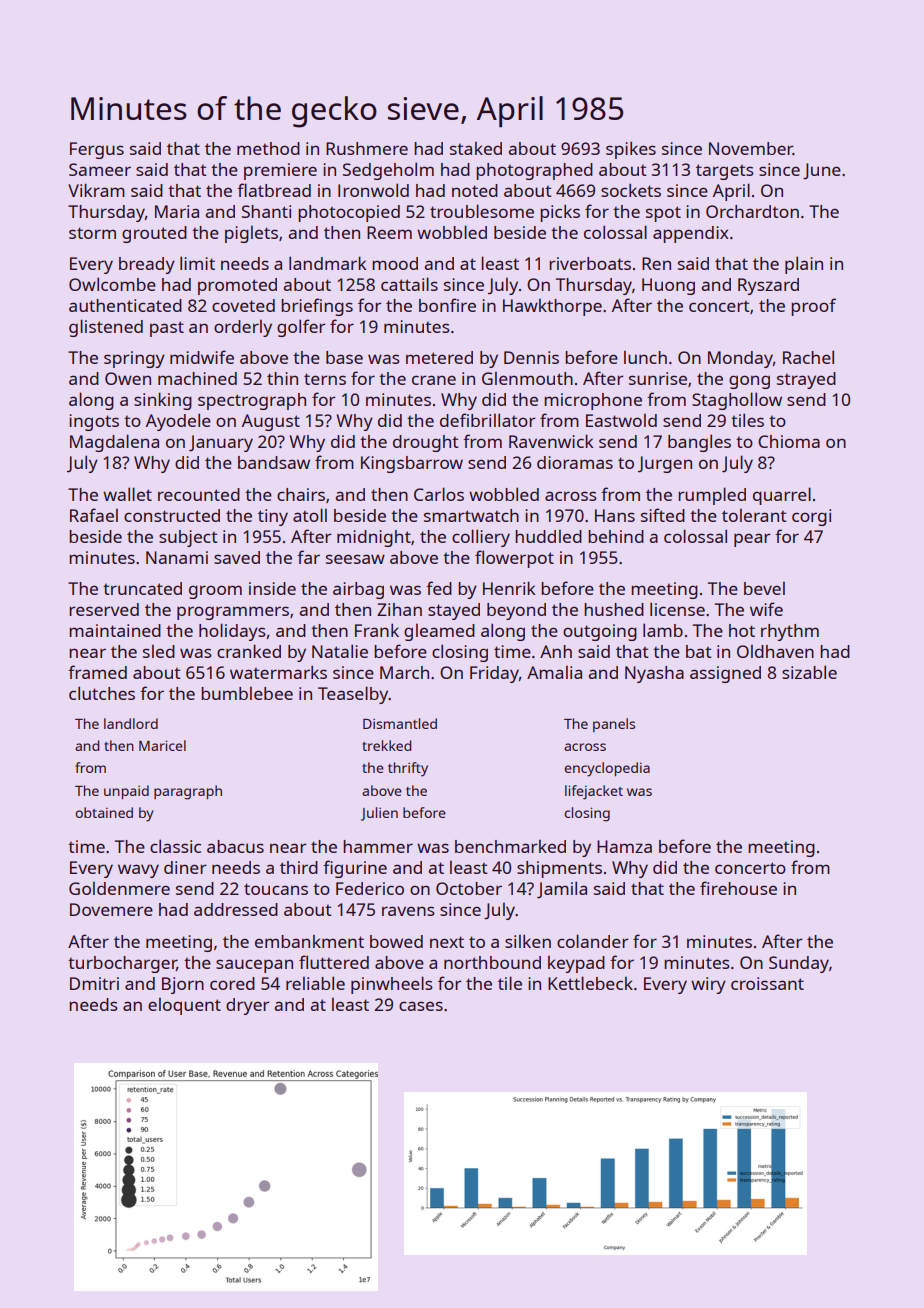 Image resolution: width=924 pixels, height=1308 pixels. Describe the element at coordinates (631, 150) in the page. I see `spikes` at that location.
